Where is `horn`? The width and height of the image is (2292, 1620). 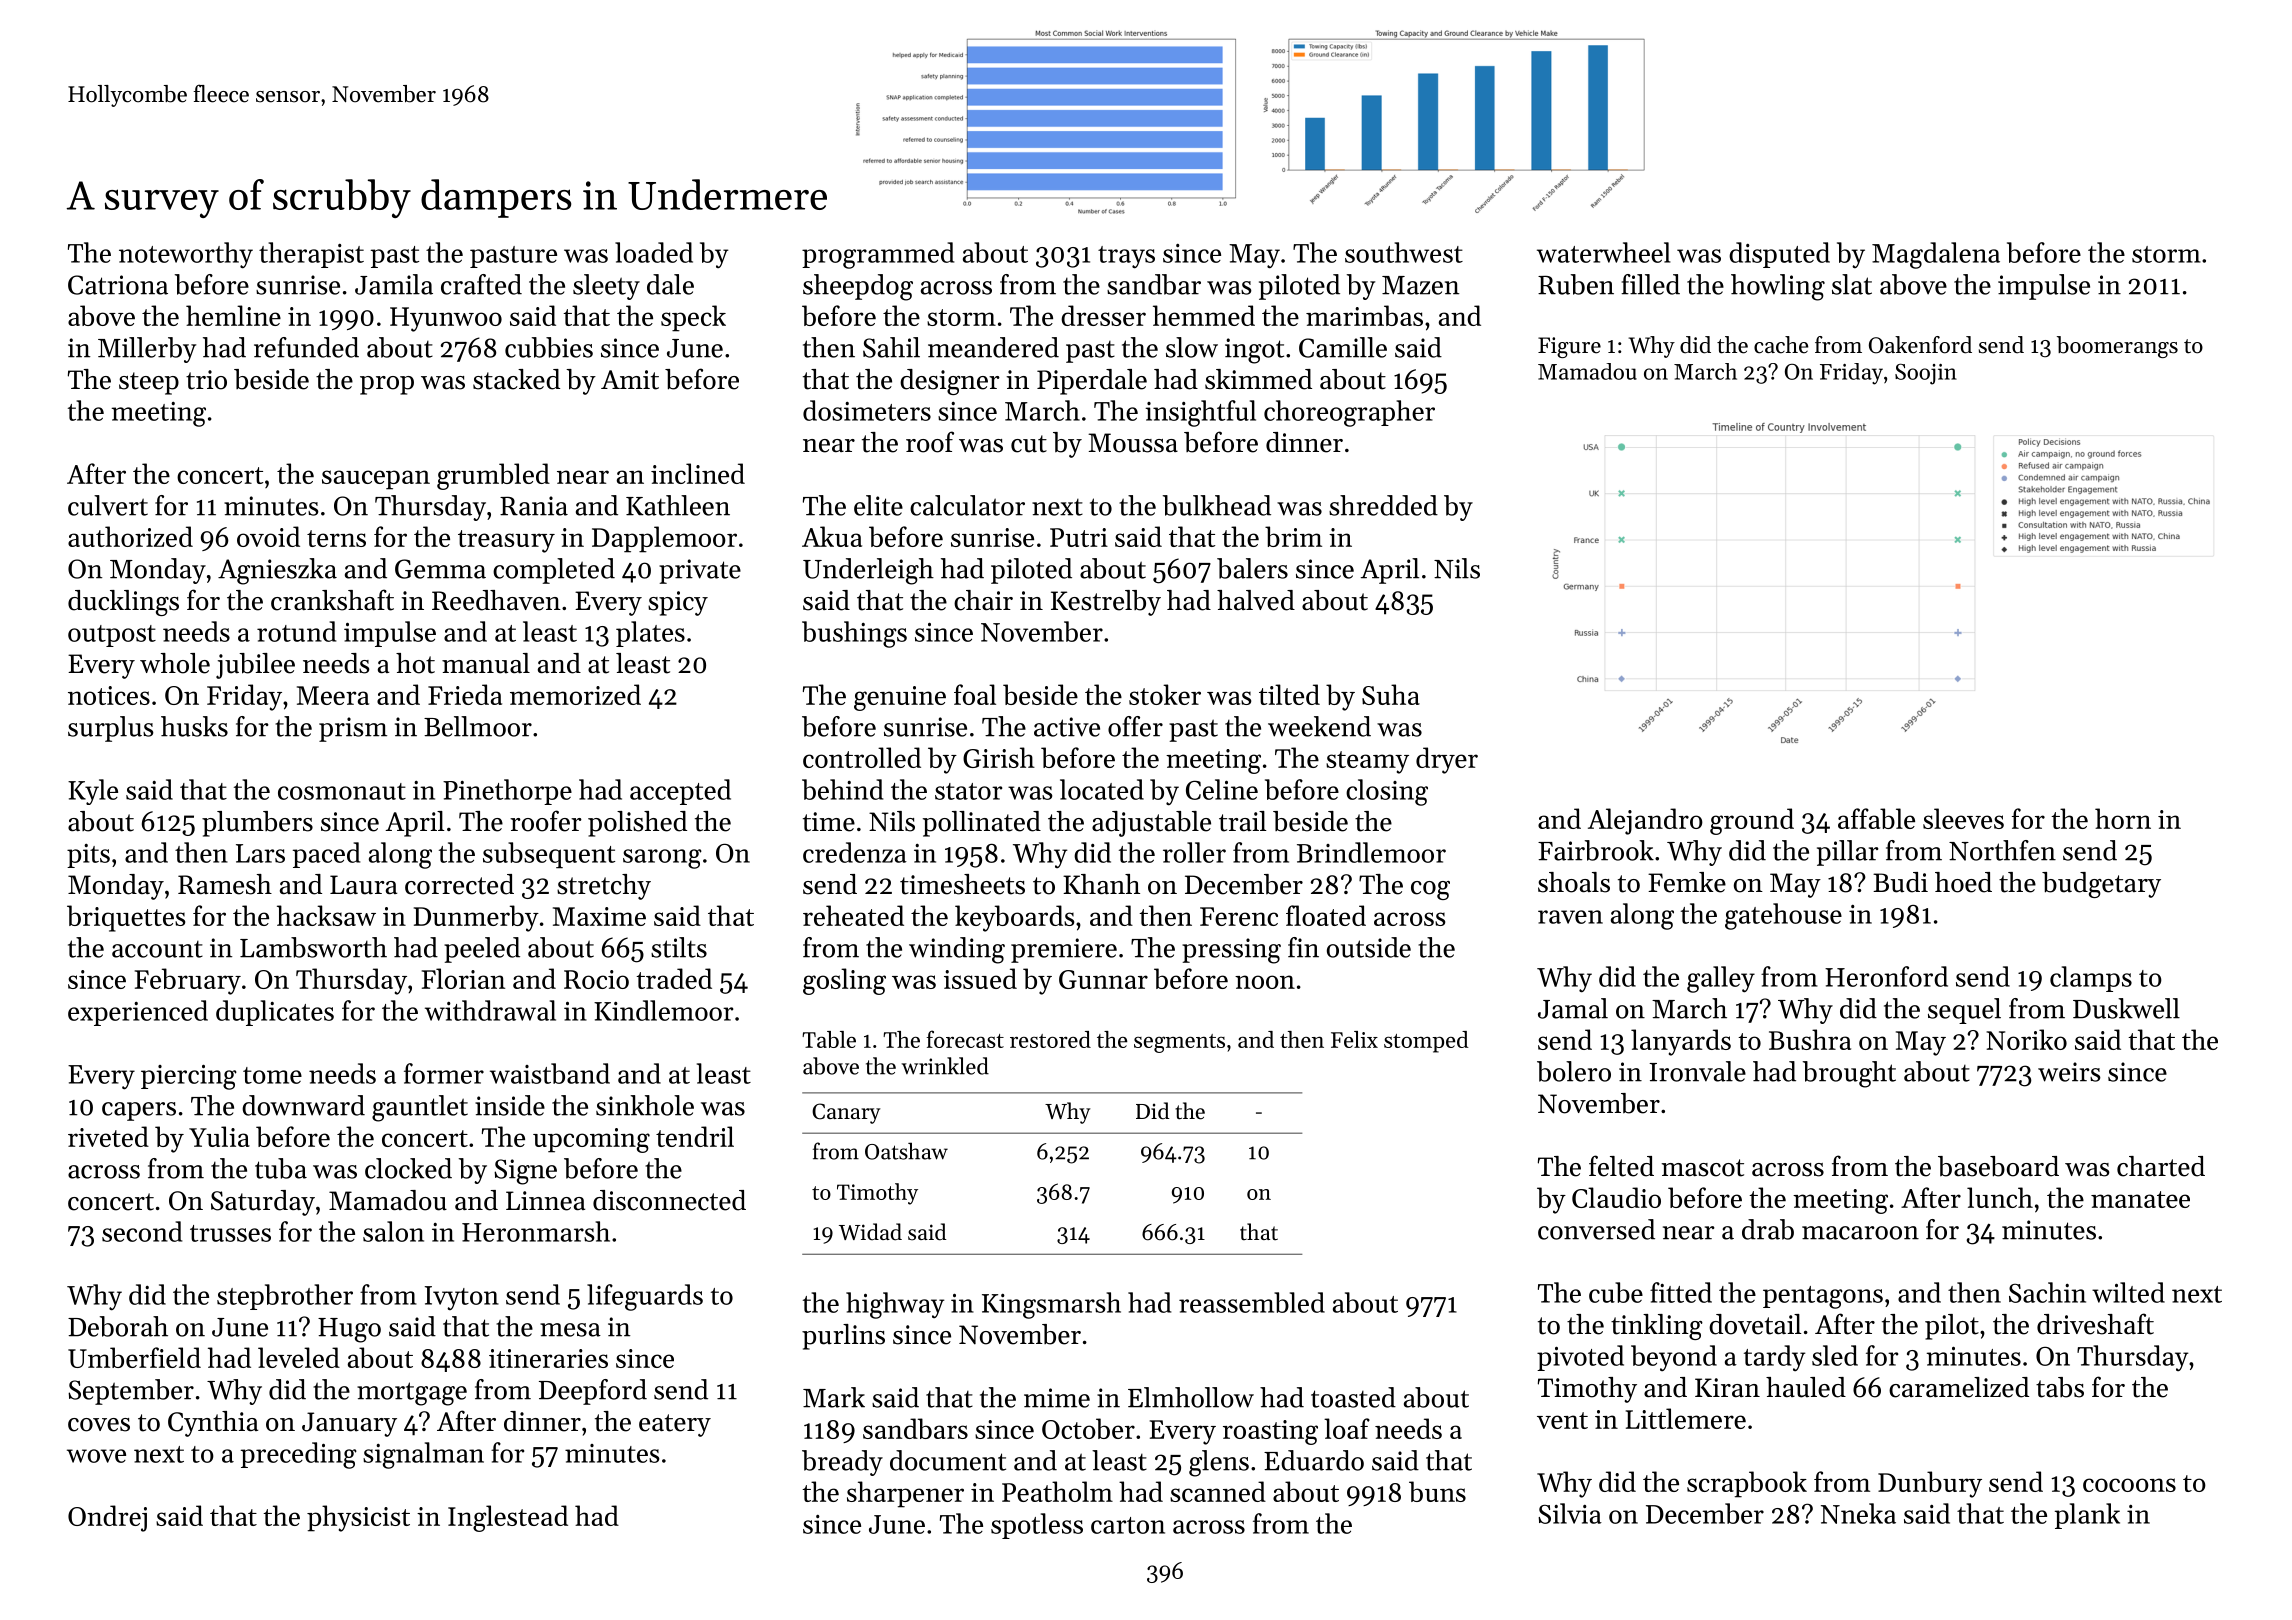
horn is located at coordinates (2123, 818).
